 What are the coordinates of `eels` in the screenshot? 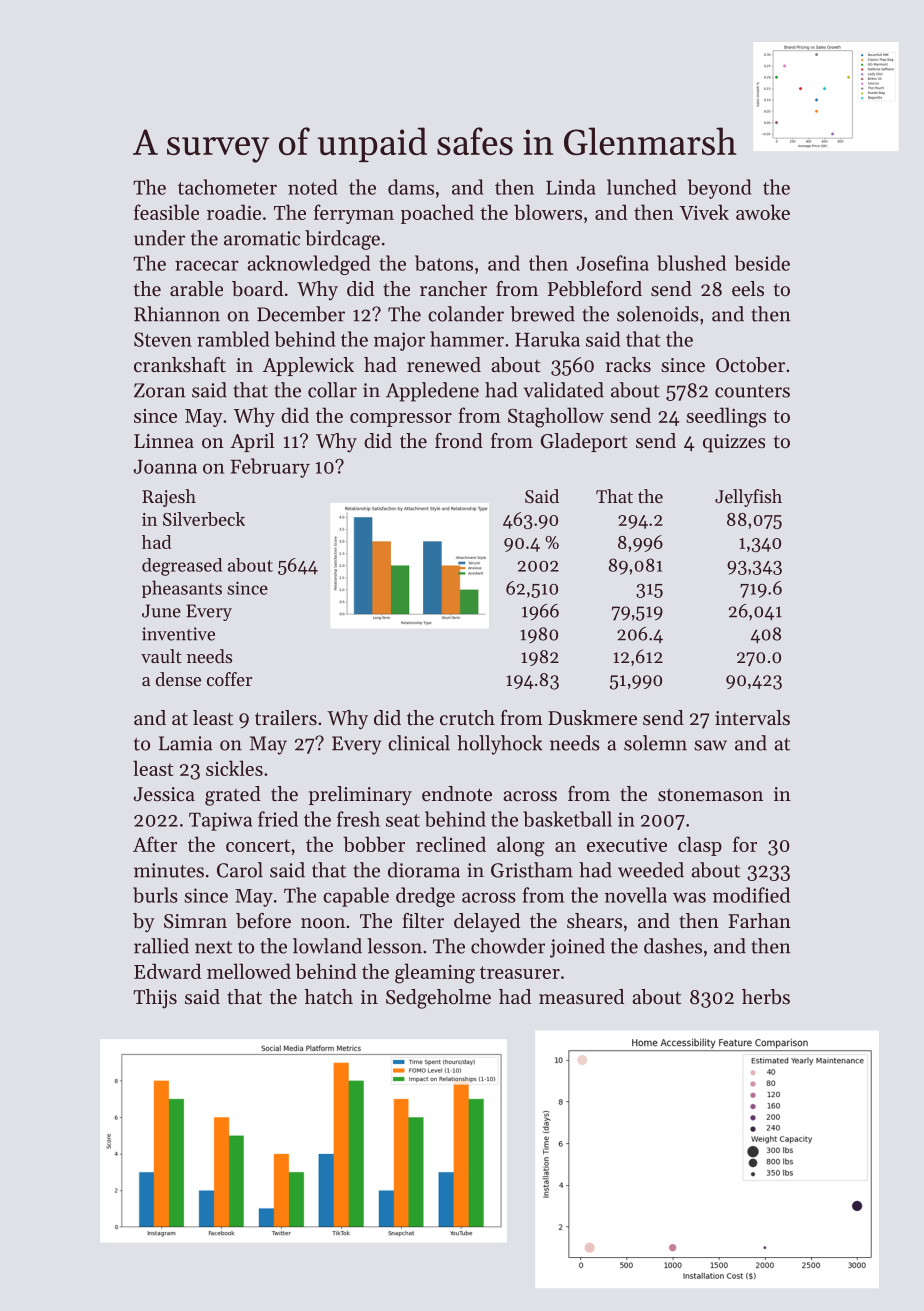 It's located at (748, 289).
